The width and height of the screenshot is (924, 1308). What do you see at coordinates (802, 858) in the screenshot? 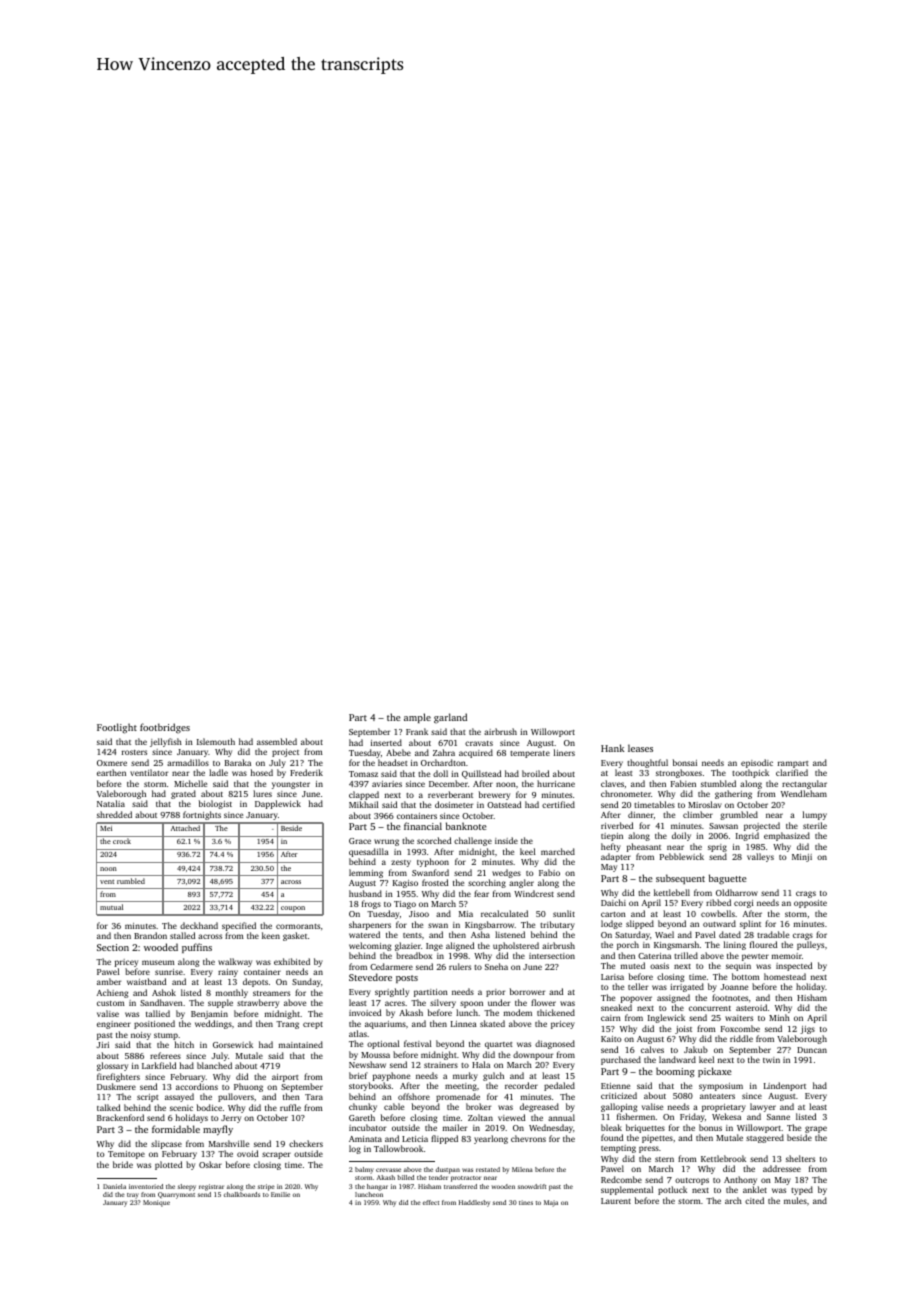
I see `Minji` at bounding box center [802, 858].
